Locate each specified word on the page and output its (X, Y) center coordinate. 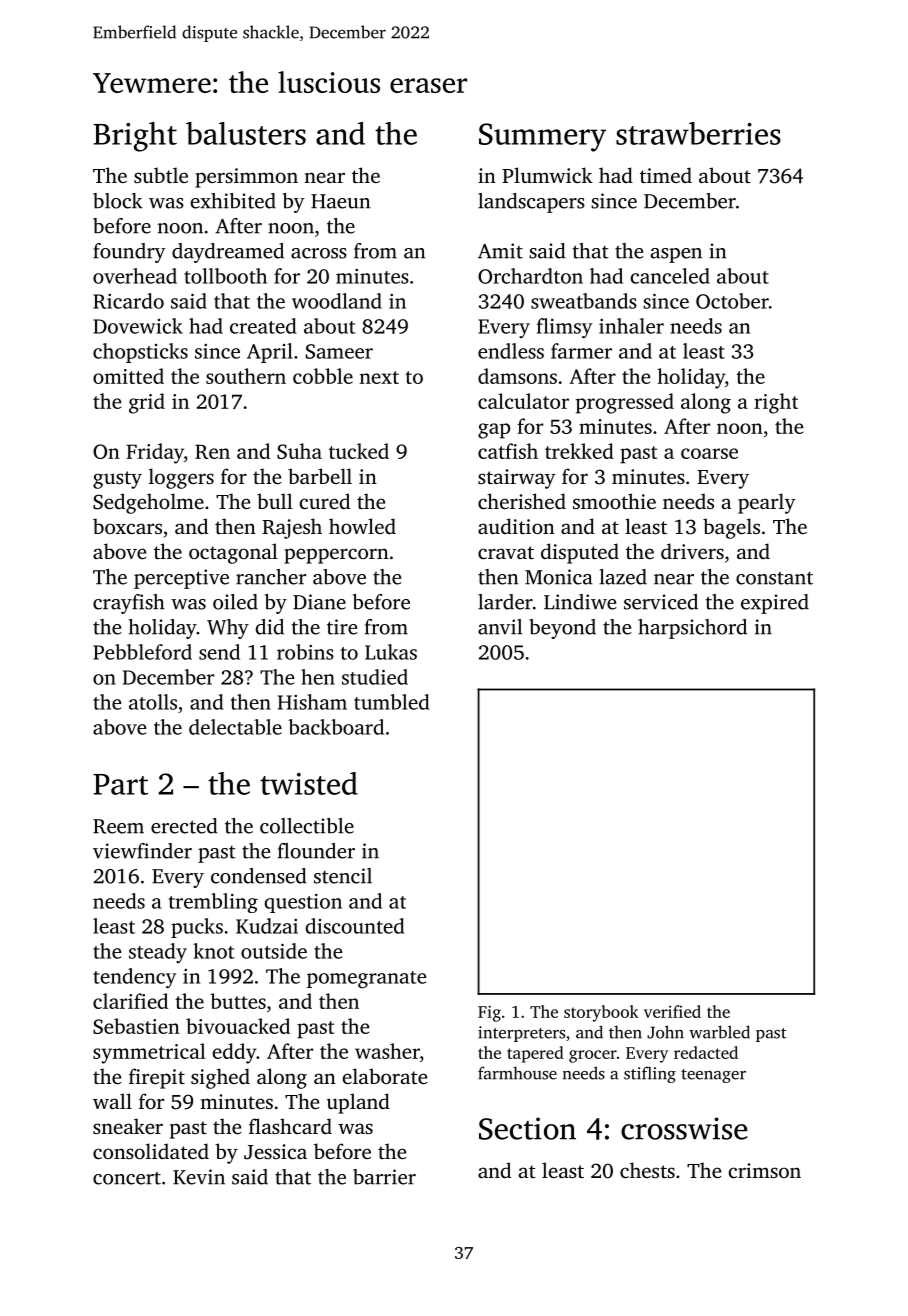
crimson (765, 1170)
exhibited (233, 201)
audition (516, 526)
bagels (731, 528)
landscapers (531, 203)
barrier (384, 1177)
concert (127, 1178)
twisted (309, 783)
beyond (562, 629)
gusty (117, 480)
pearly (767, 503)
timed (666, 175)
